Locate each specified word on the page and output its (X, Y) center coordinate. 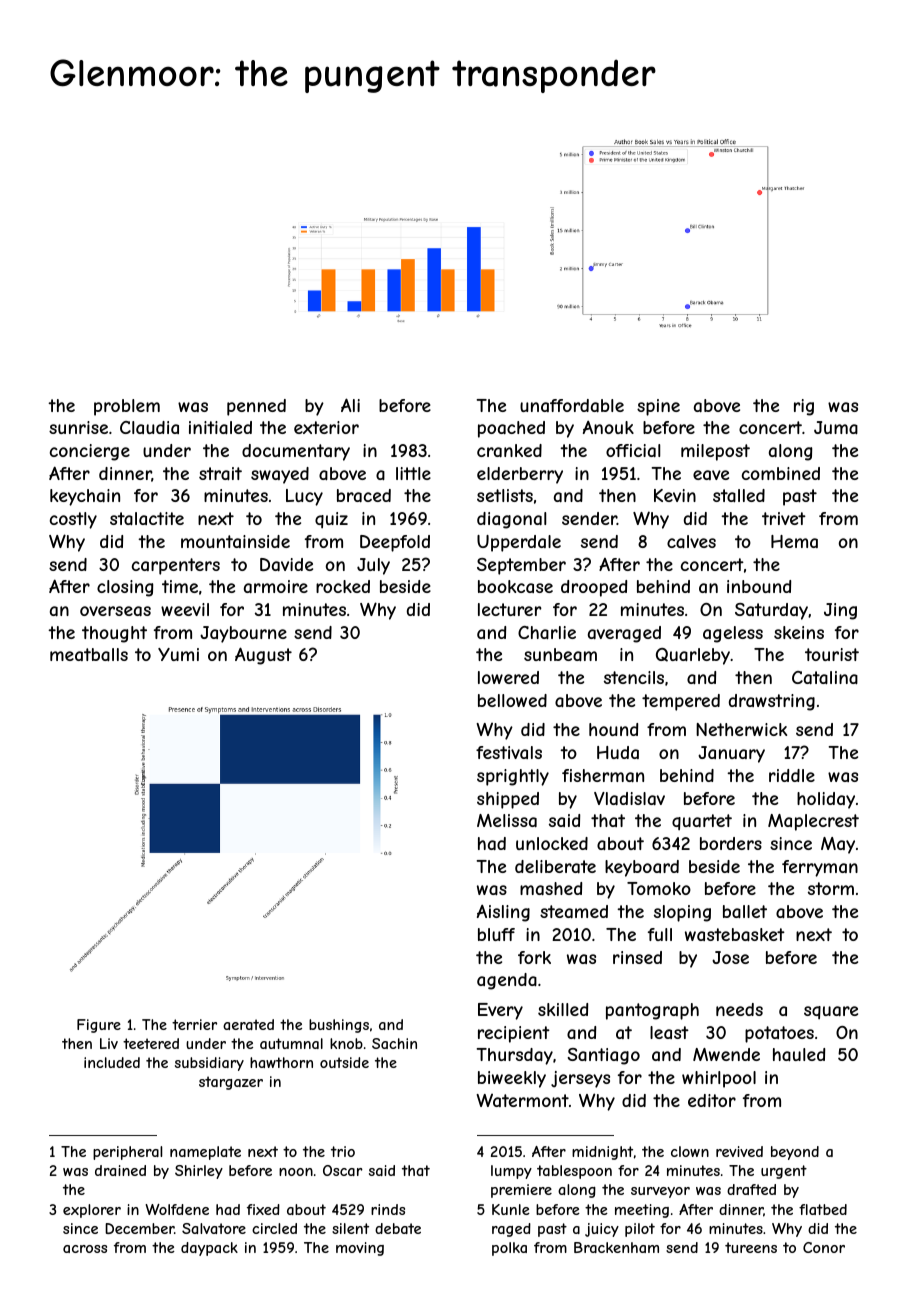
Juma (836, 427)
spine (658, 407)
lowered (508, 677)
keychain (85, 497)
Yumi (178, 654)
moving (360, 1249)
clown (690, 1151)
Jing (840, 611)
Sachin (394, 1043)
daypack (209, 1249)
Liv (109, 1043)
